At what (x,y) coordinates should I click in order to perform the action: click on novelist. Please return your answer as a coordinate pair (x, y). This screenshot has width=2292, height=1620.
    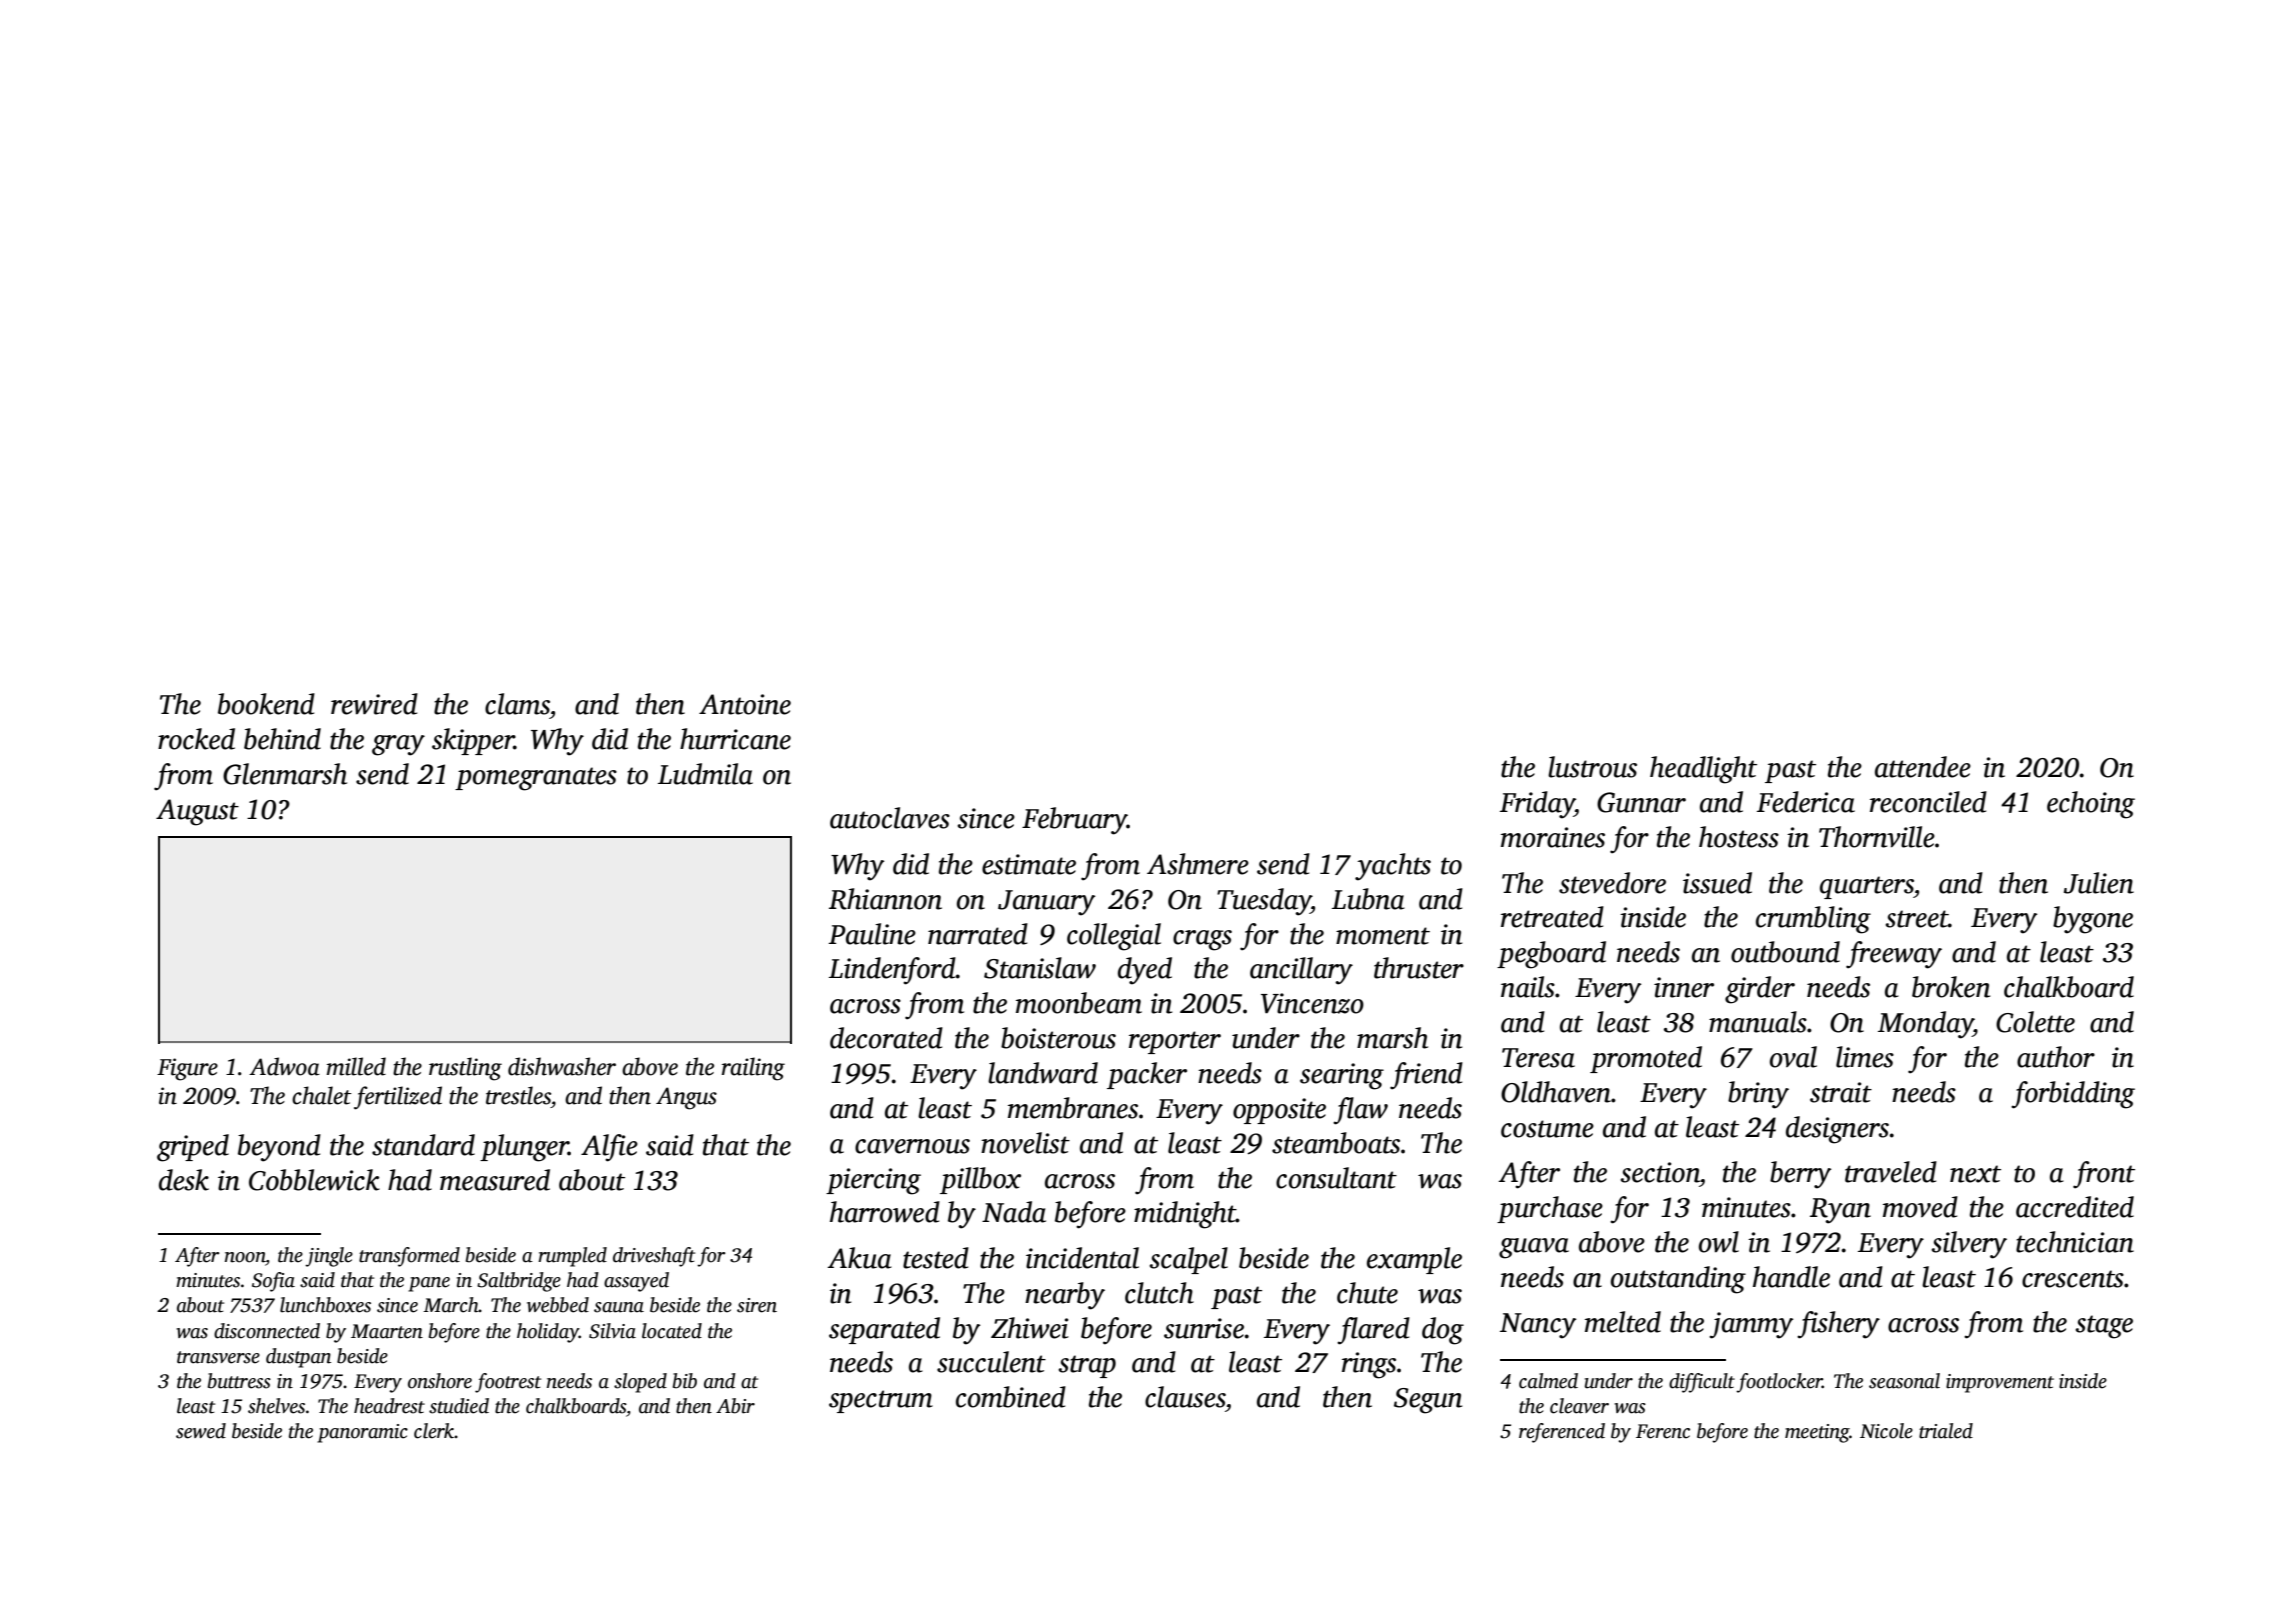
    Looking at the image, I should click on (1025, 1143).
